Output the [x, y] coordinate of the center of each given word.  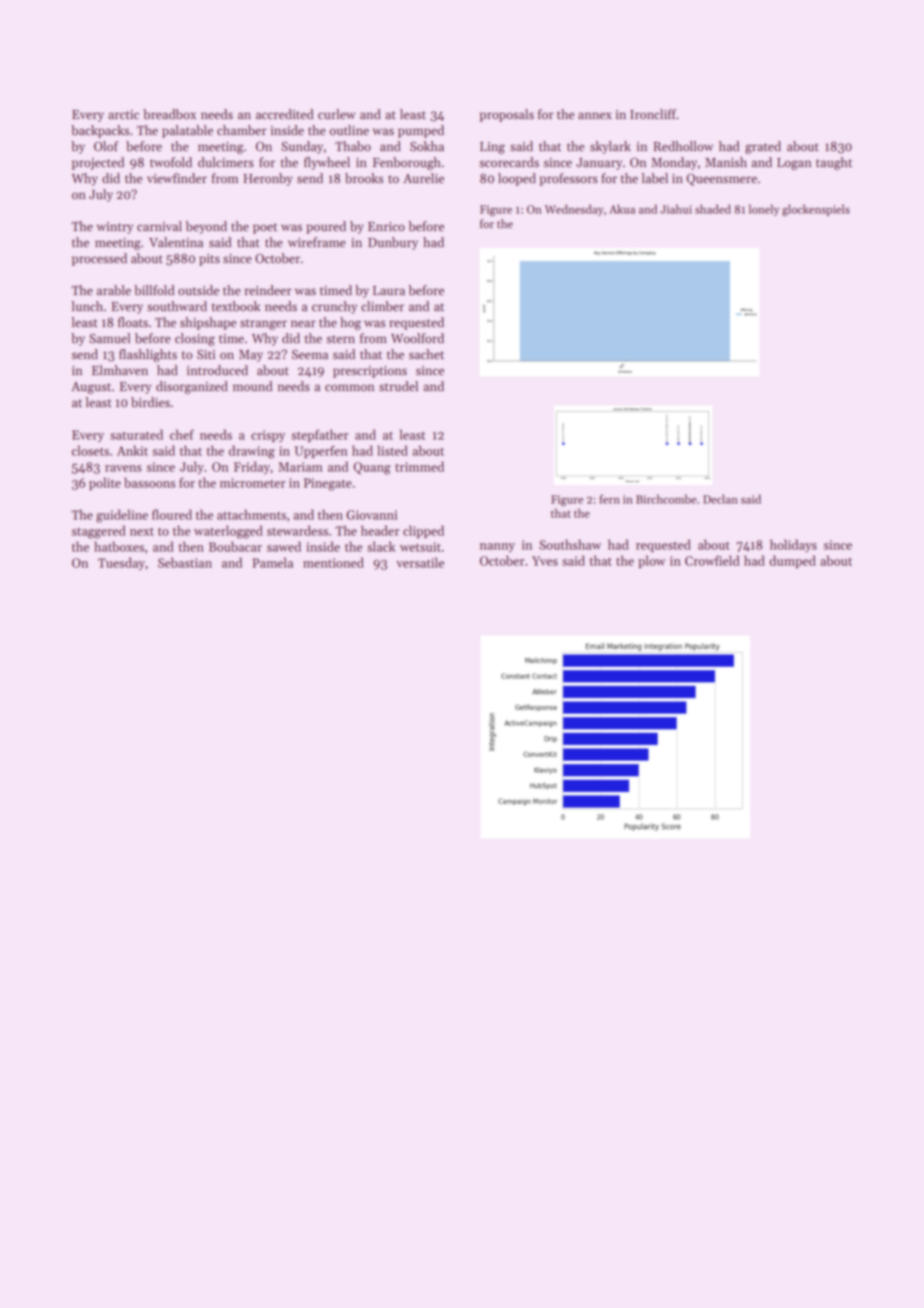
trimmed [419, 466]
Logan [794, 164]
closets [90, 450]
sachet [426, 354]
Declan [720, 499]
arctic [123, 115]
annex [595, 116]
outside [198, 290]
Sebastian [185, 562]
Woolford [417, 338]
